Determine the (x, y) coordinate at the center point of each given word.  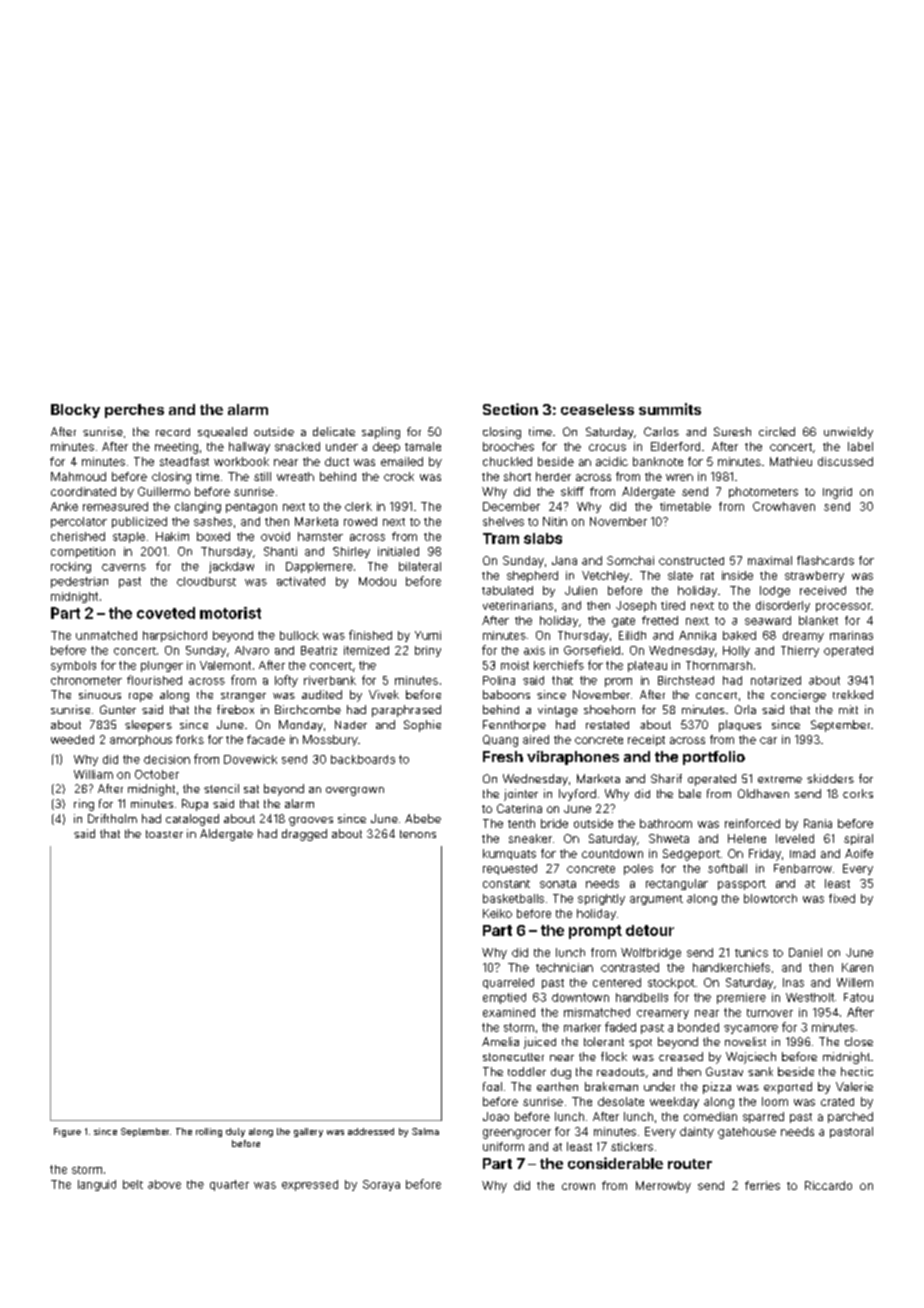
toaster (164, 834)
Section (510, 409)
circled (777, 431)
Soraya (381, 1185)
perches (134, 411)
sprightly (601, 899)
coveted (166, 613)
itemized (366, 650)
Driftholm (112, 818)
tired (673, 605)
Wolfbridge (651, 953)
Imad (802, 853)
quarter (229, 1185)
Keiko (497, 913)
